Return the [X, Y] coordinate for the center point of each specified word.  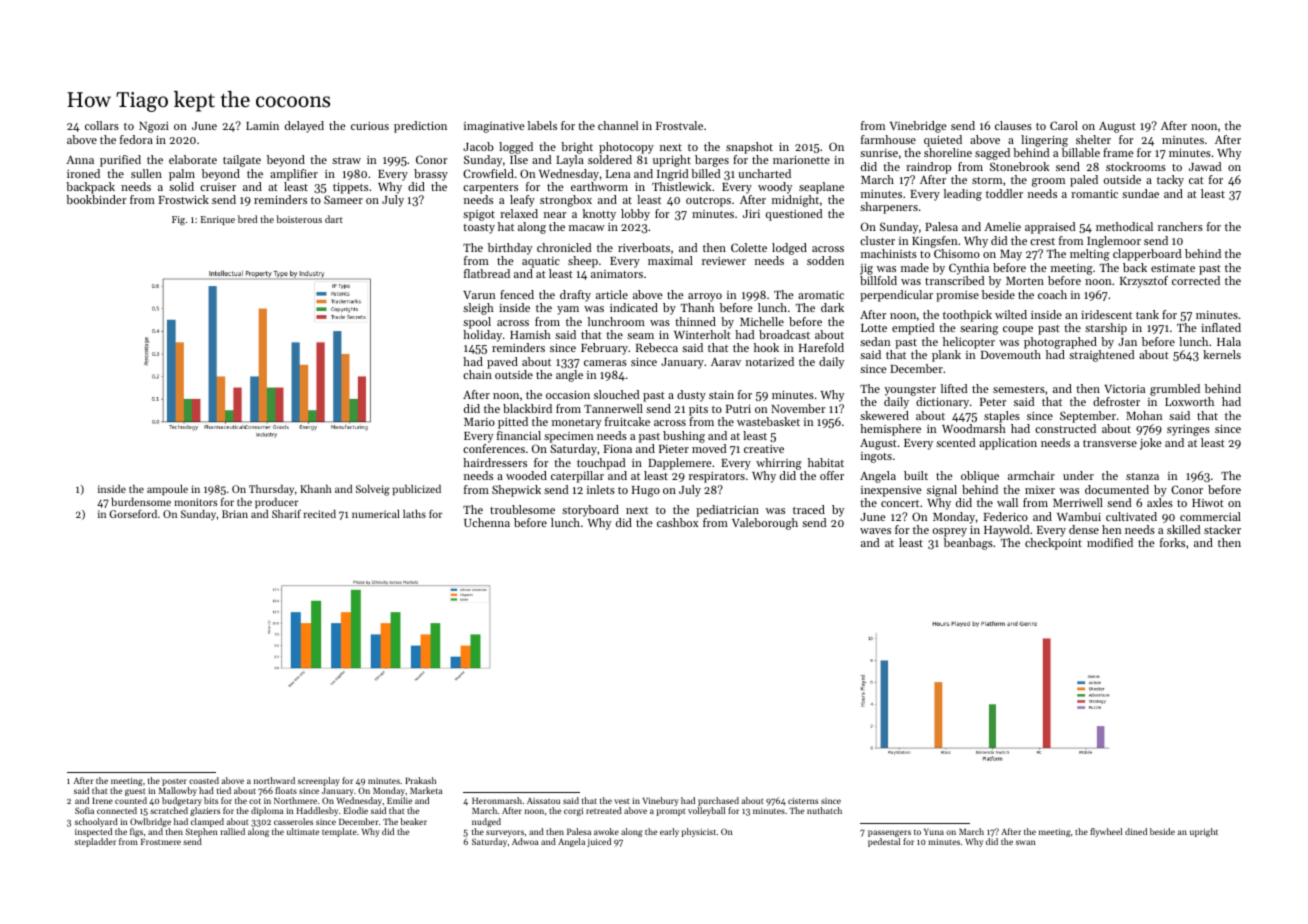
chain [477, 374]
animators [617, 274]
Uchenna [487, 522]
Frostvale [679, 125]
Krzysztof [1144, 282]
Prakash [420, 780]
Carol [1064, 125]
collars [102, 125]
